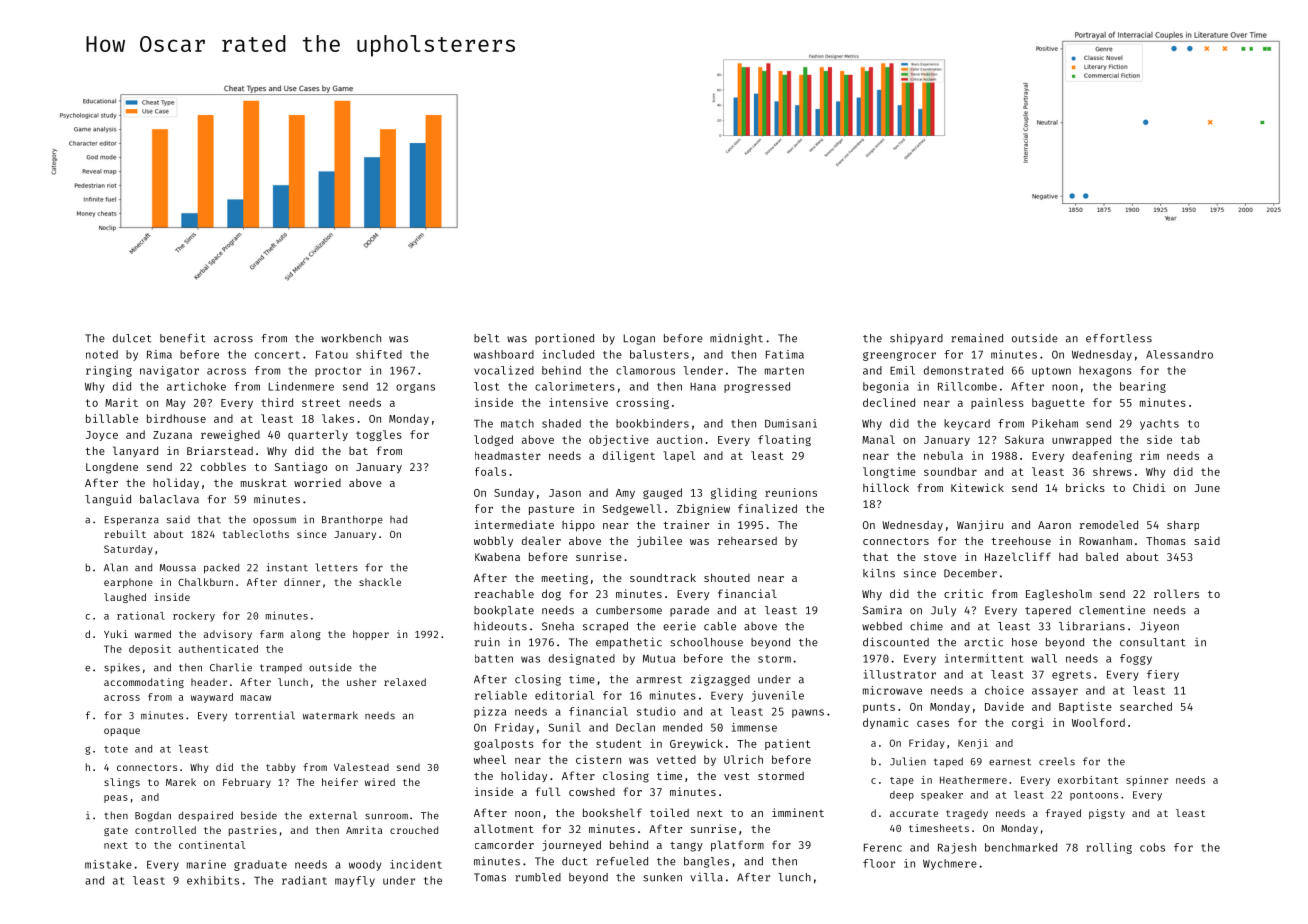 This document has width=1308, height=924. I want to click on workbench, so click(351, 338).
